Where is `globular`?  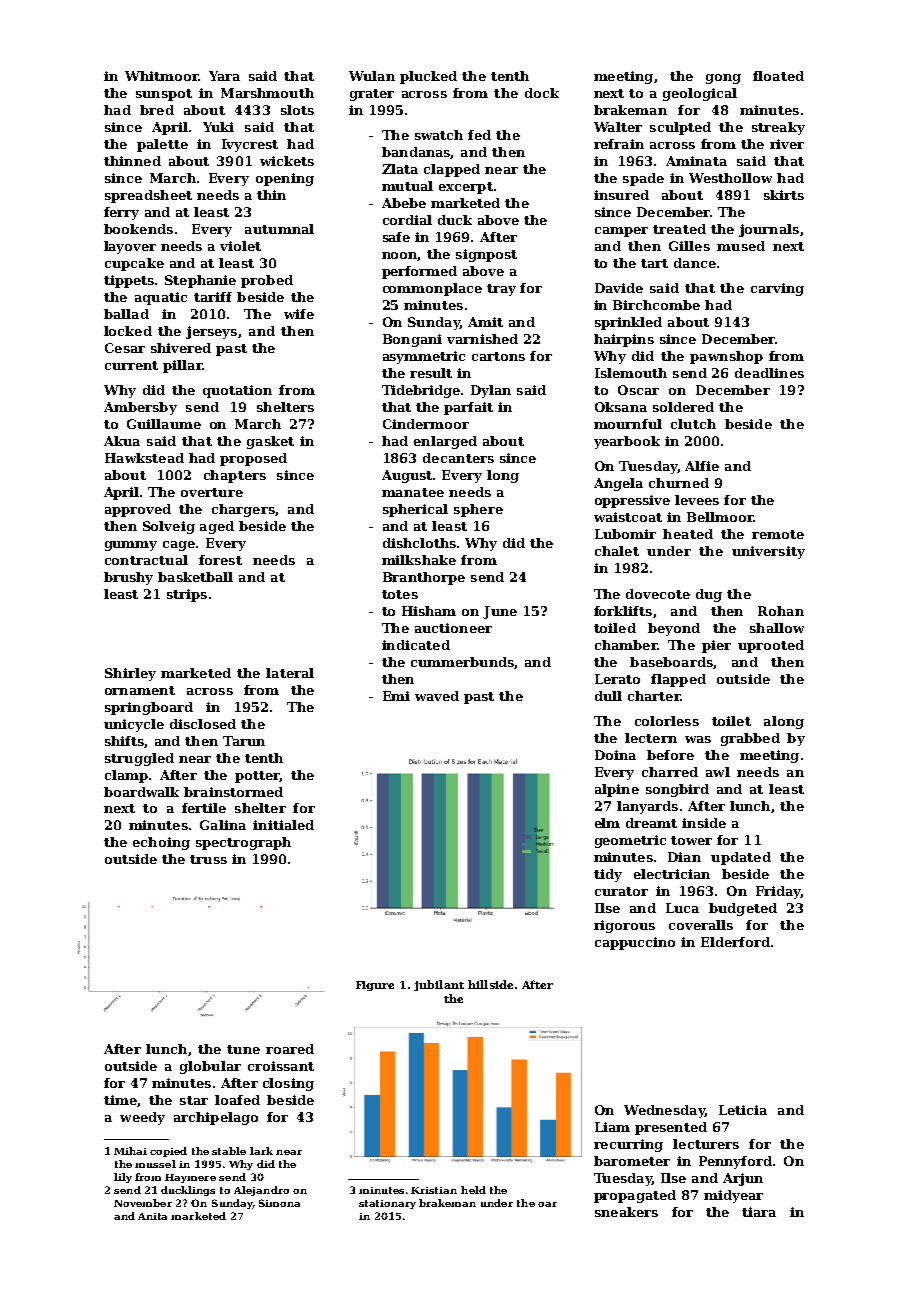
globular is located at coordinates (210, 1067).
